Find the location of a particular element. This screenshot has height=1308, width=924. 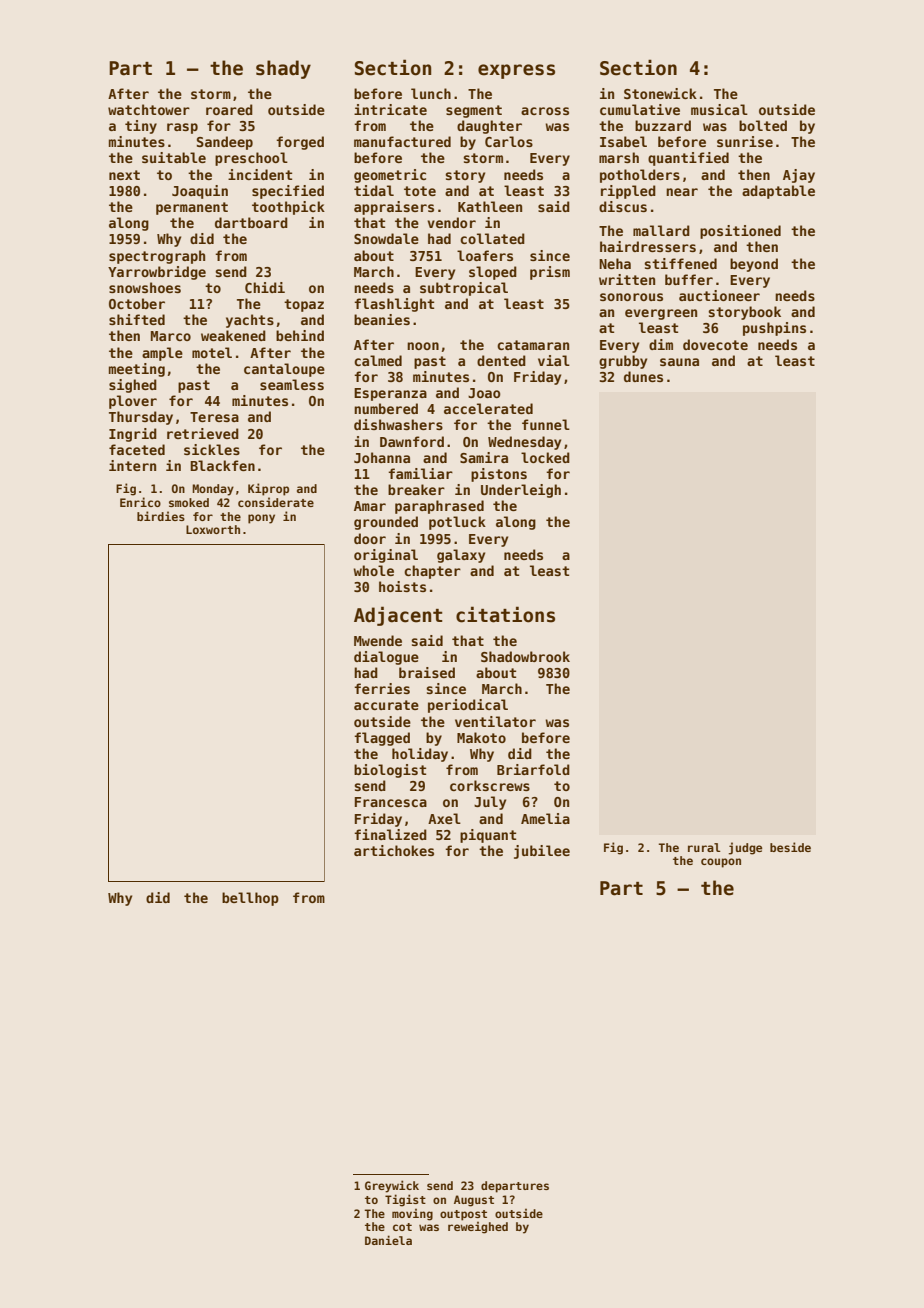

Isabel is located at coordinates (623, 141).
